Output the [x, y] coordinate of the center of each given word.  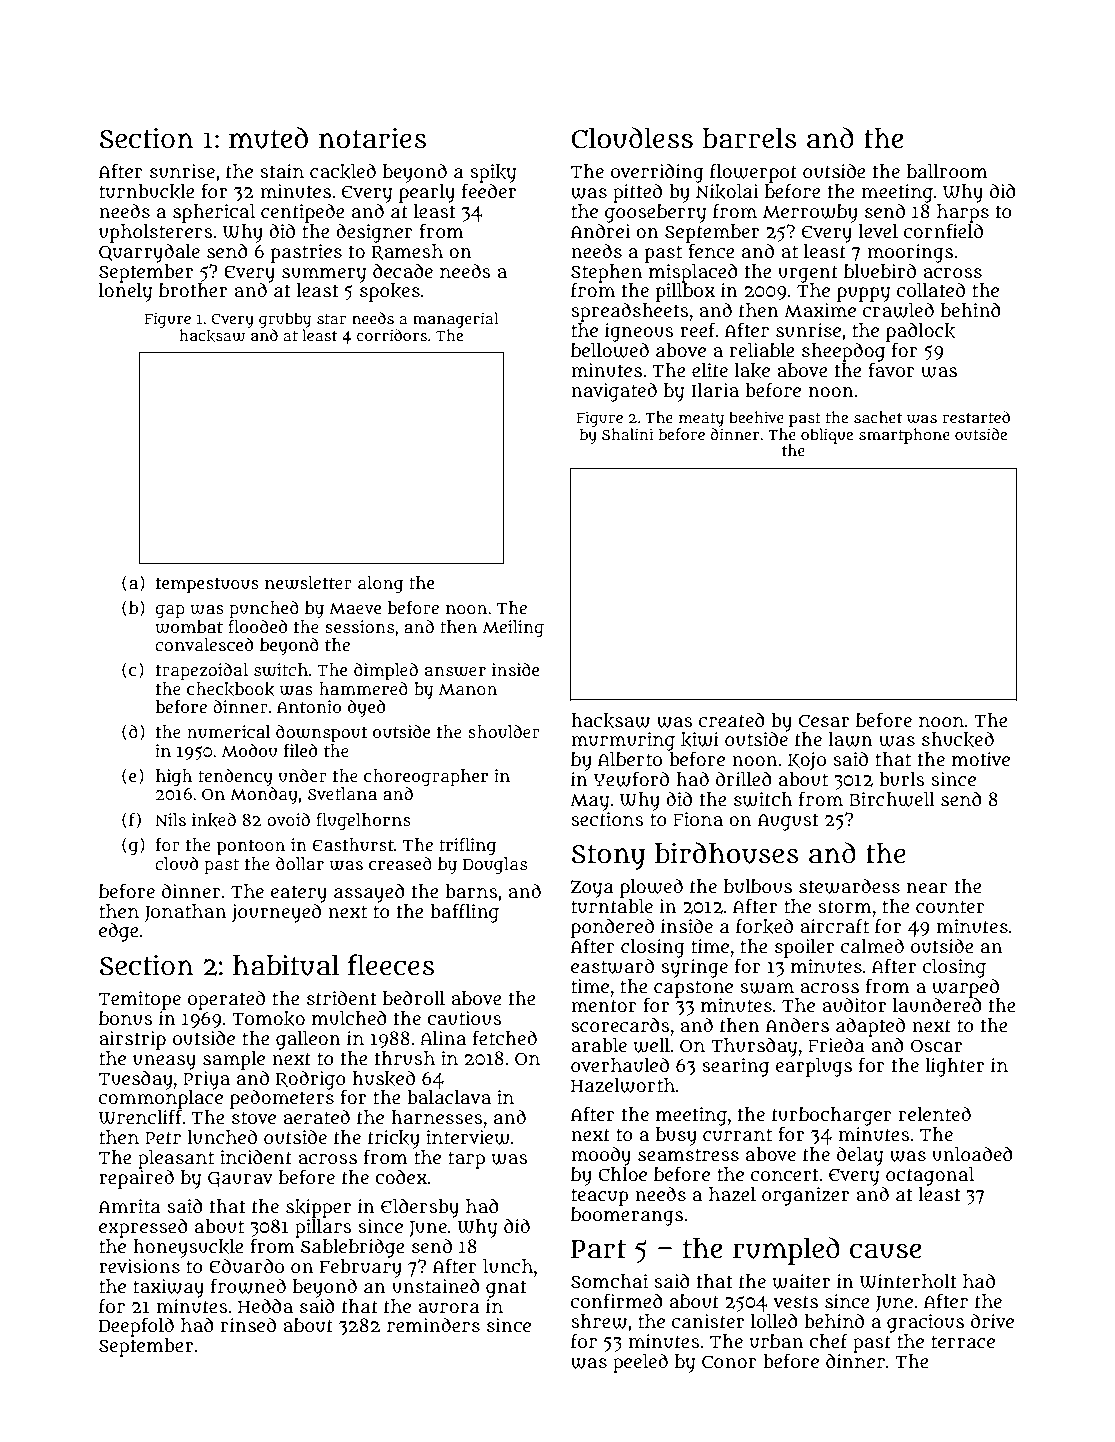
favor [891, 370]
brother [193, 290]
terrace [963, 1342]
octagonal [930, 1176]
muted [268, 138]
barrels [750, 138]
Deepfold [136, 1327]
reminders [433, 1325]
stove [254, 1118]
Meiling [513, 628]
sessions [359, 626]
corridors [392, 335]
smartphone [904, 436]
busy [676, 1136]
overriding [657, 173]
